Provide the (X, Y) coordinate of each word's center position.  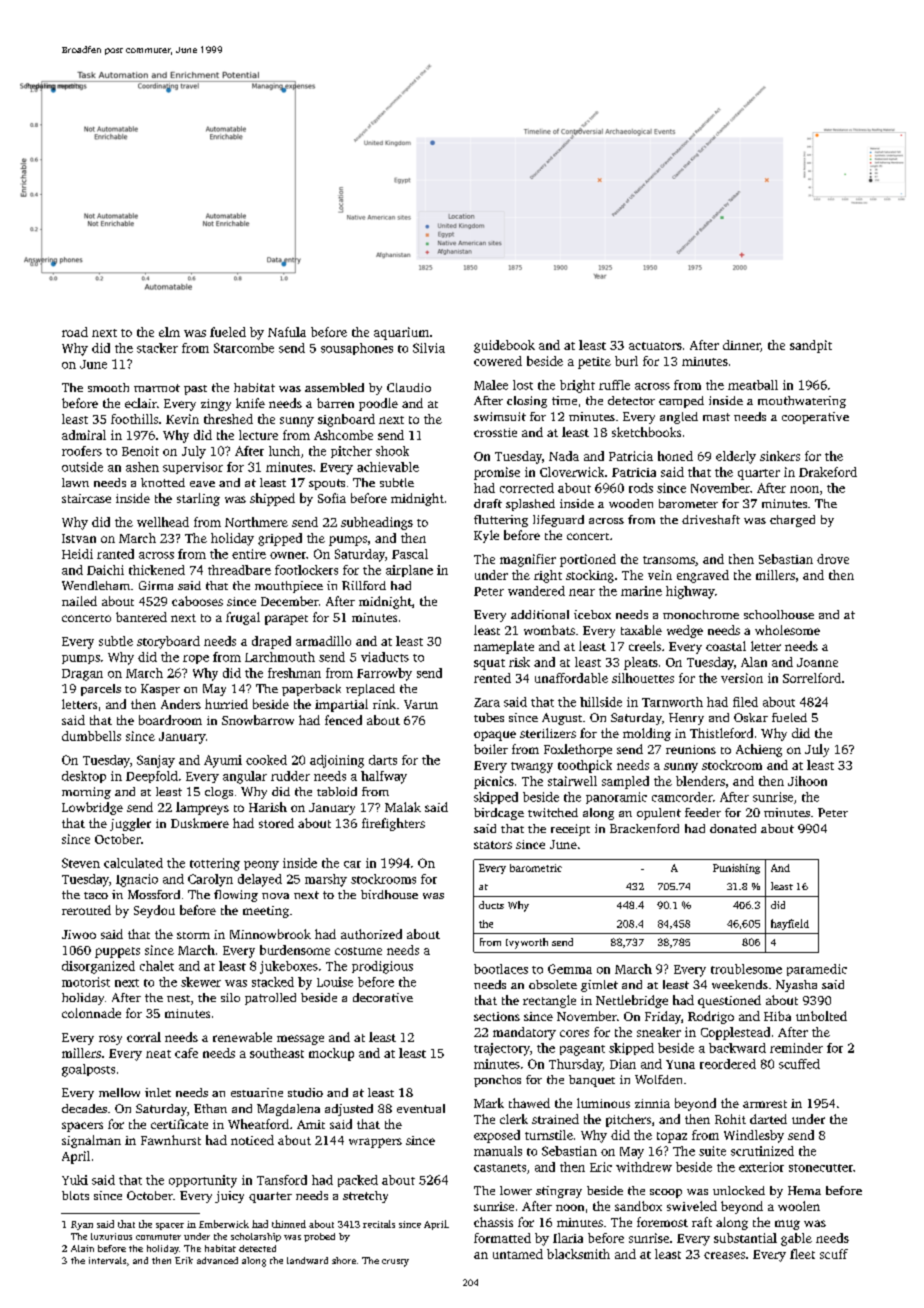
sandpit (811, 346)
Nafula (287, 332)
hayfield (790, 924)
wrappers (375, 1143)
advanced (217, 1260)
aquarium (401, 333)
